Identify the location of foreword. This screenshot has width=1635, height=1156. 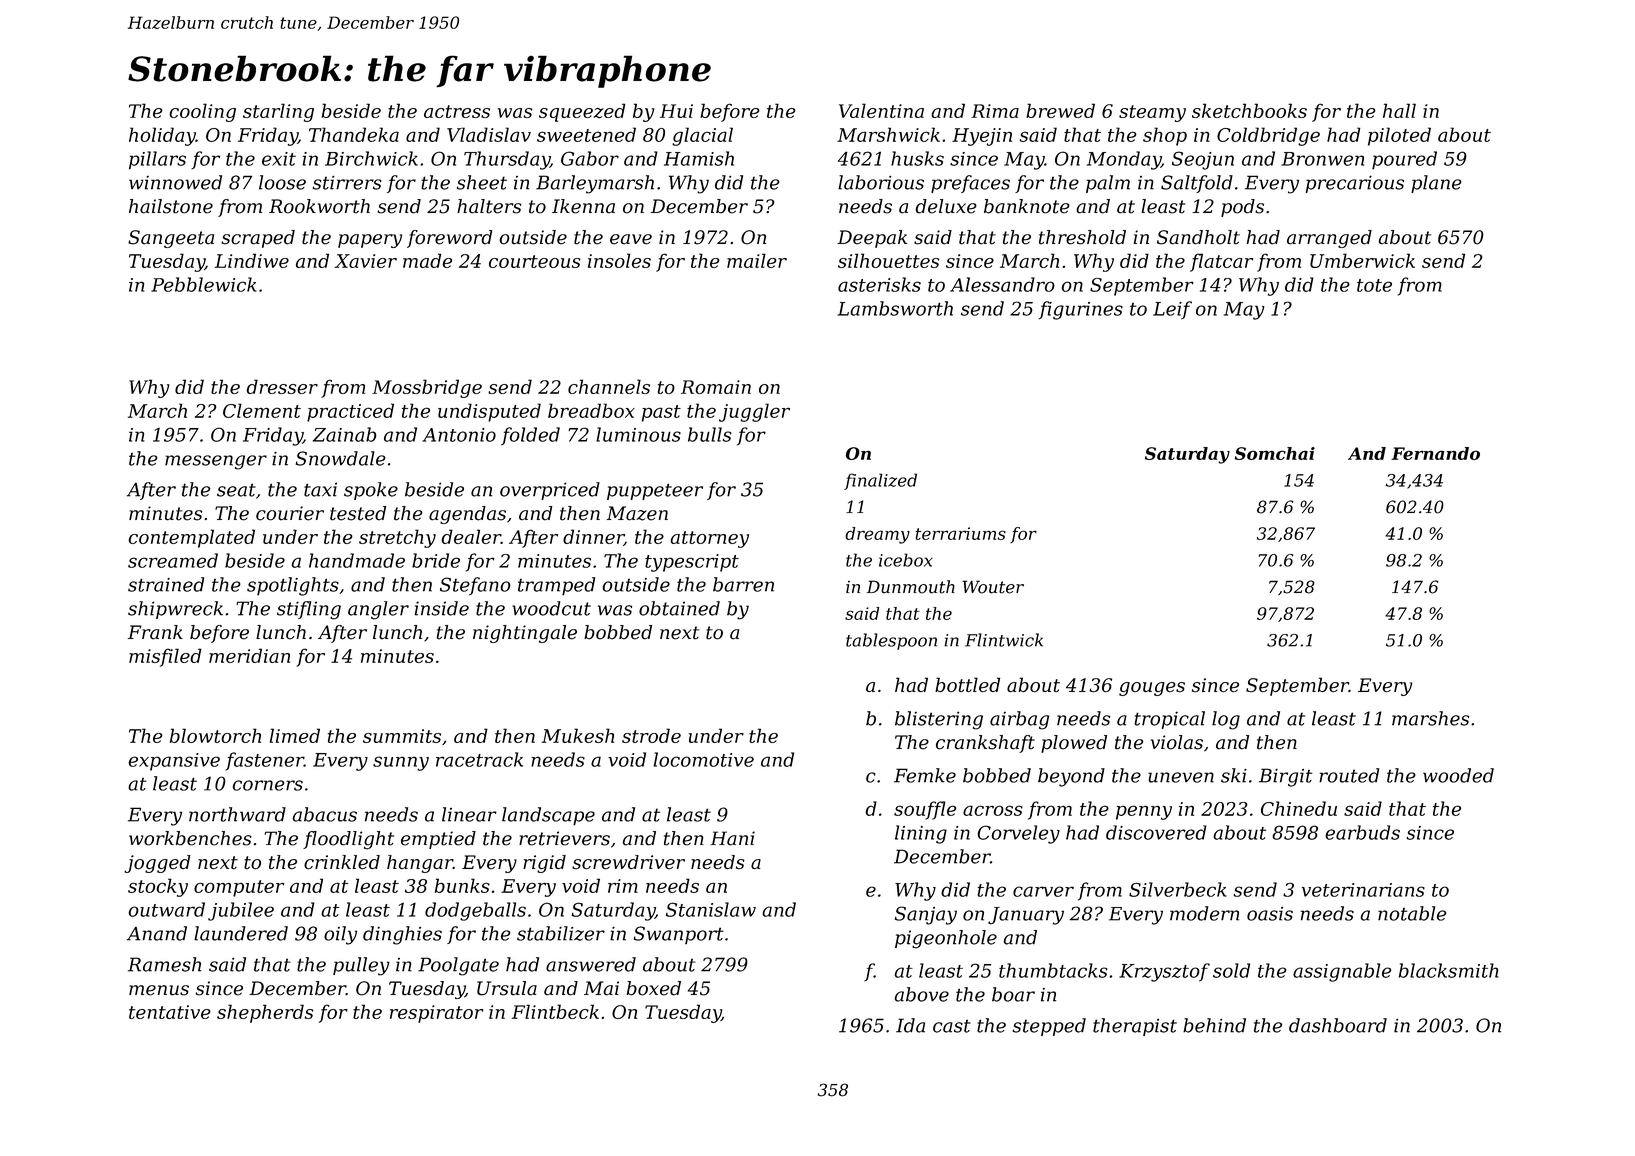
(449, 239).
